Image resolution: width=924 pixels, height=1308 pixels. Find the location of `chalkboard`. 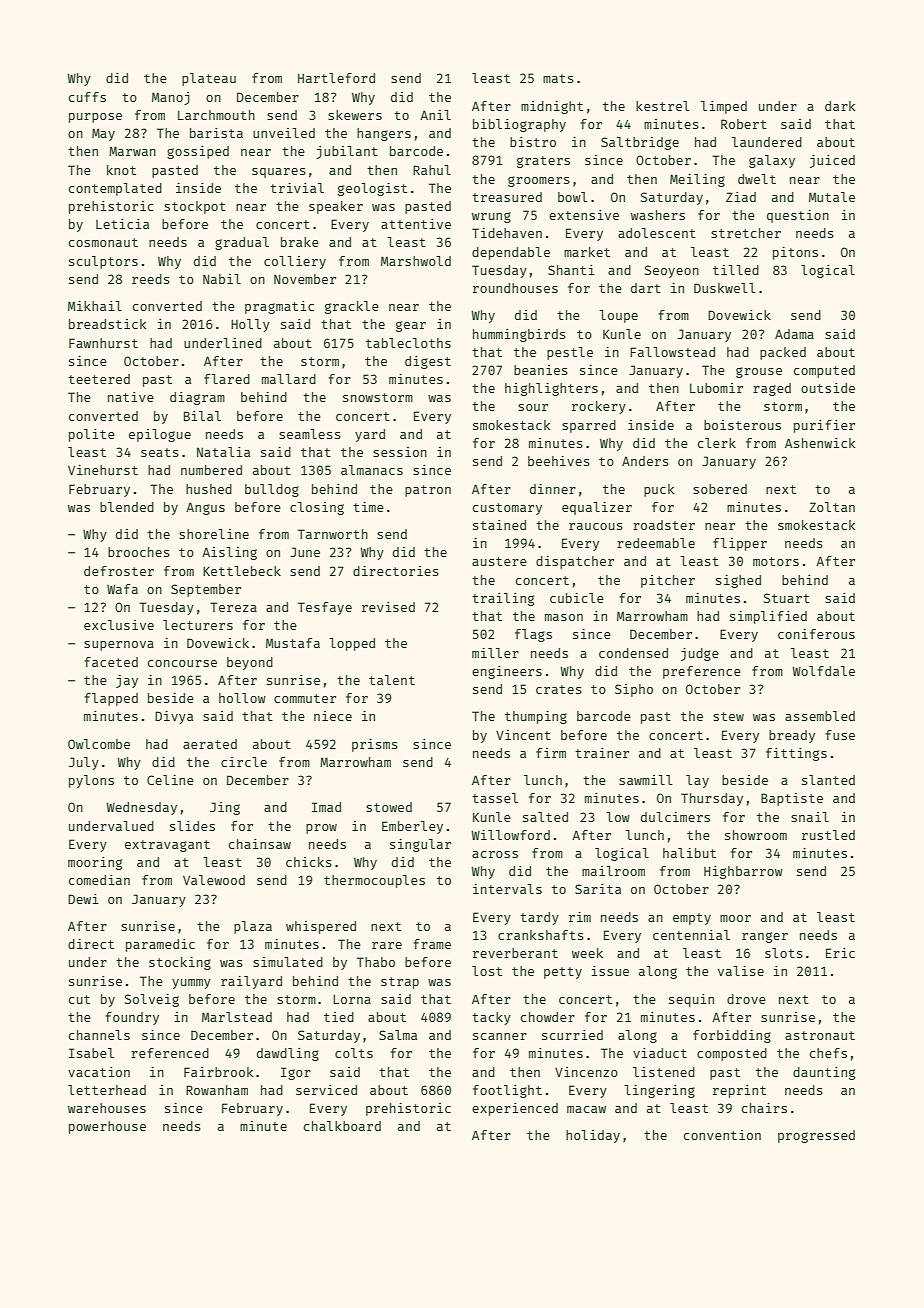

chalkboard is located at coordinates (342, 1126).
